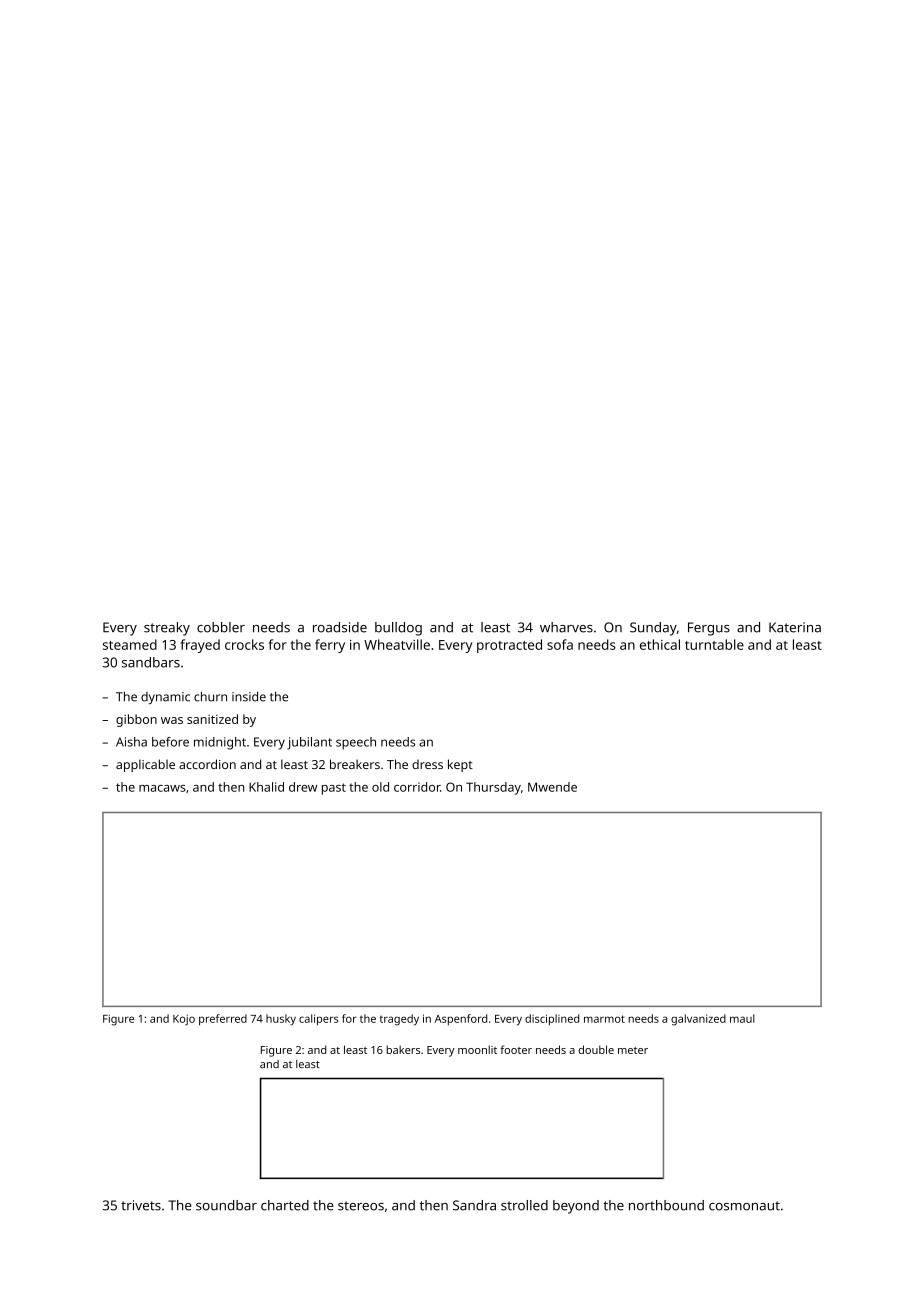 The height and width of the page is (1308, 924). I want to click on meter, so click(633, 1050).
